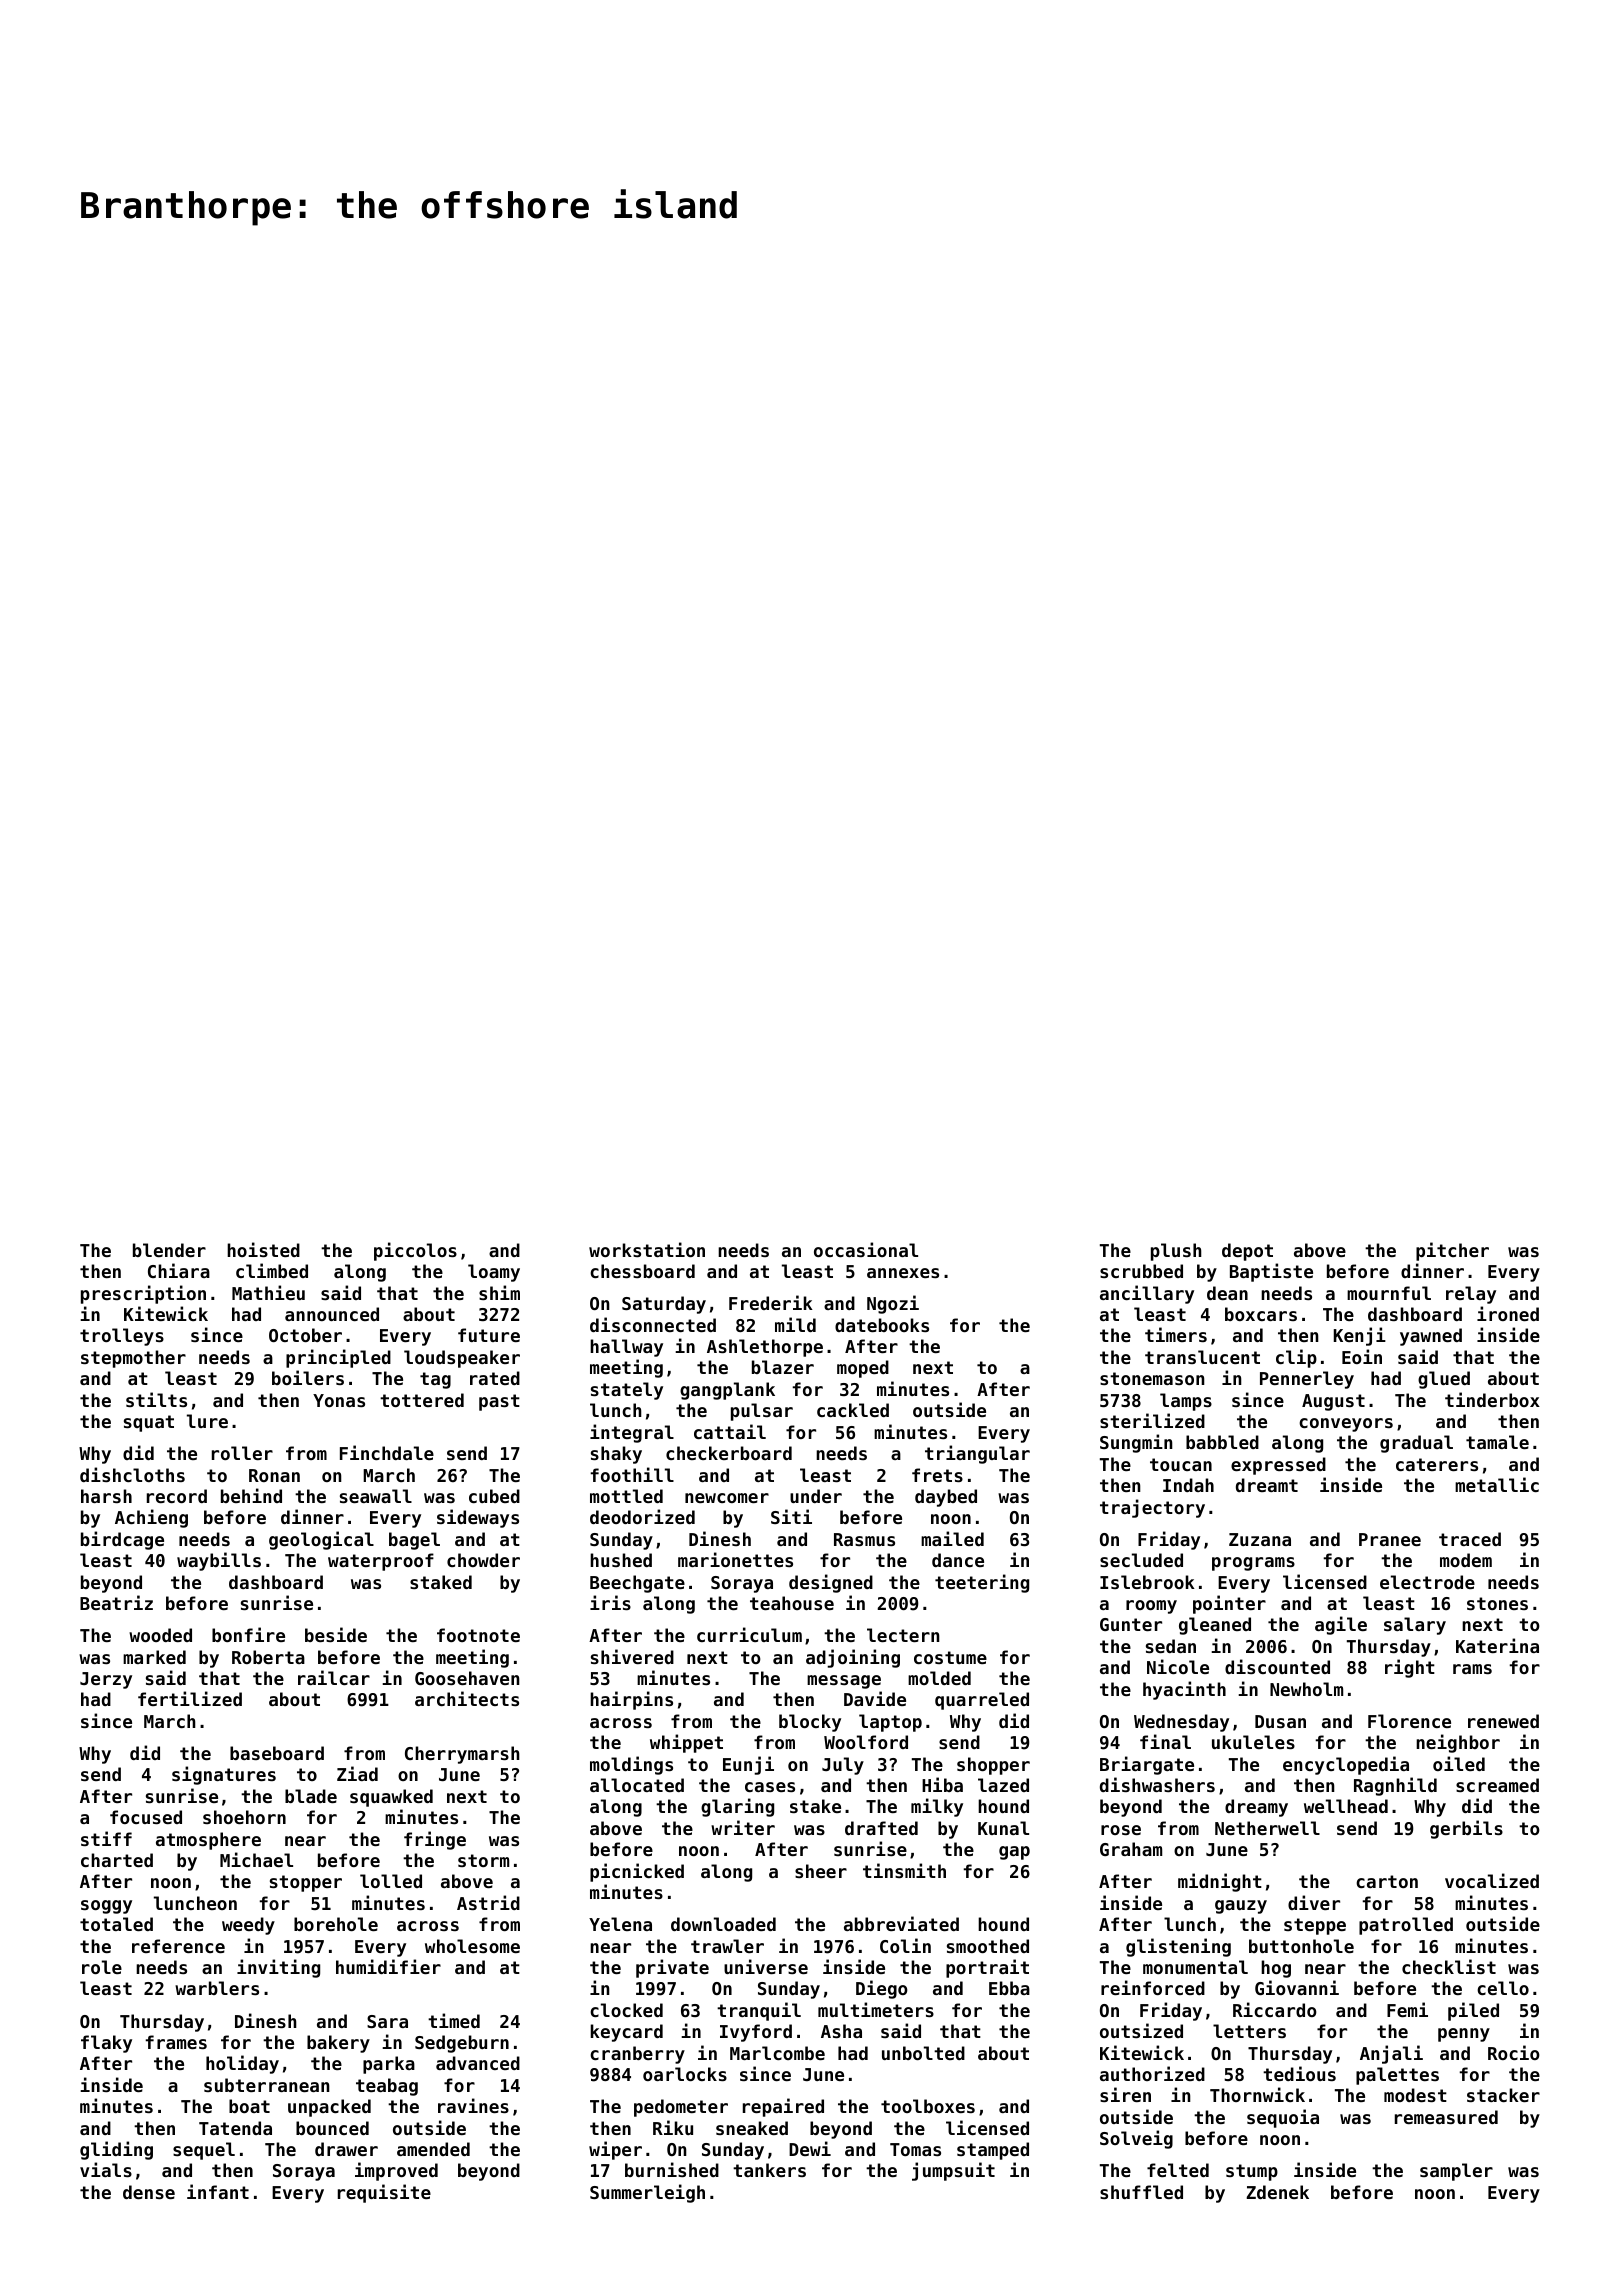 Image resolution: width=1620 pixels, height=2292 pixels. I want to click on conveyors, so click(1346, 1425).
